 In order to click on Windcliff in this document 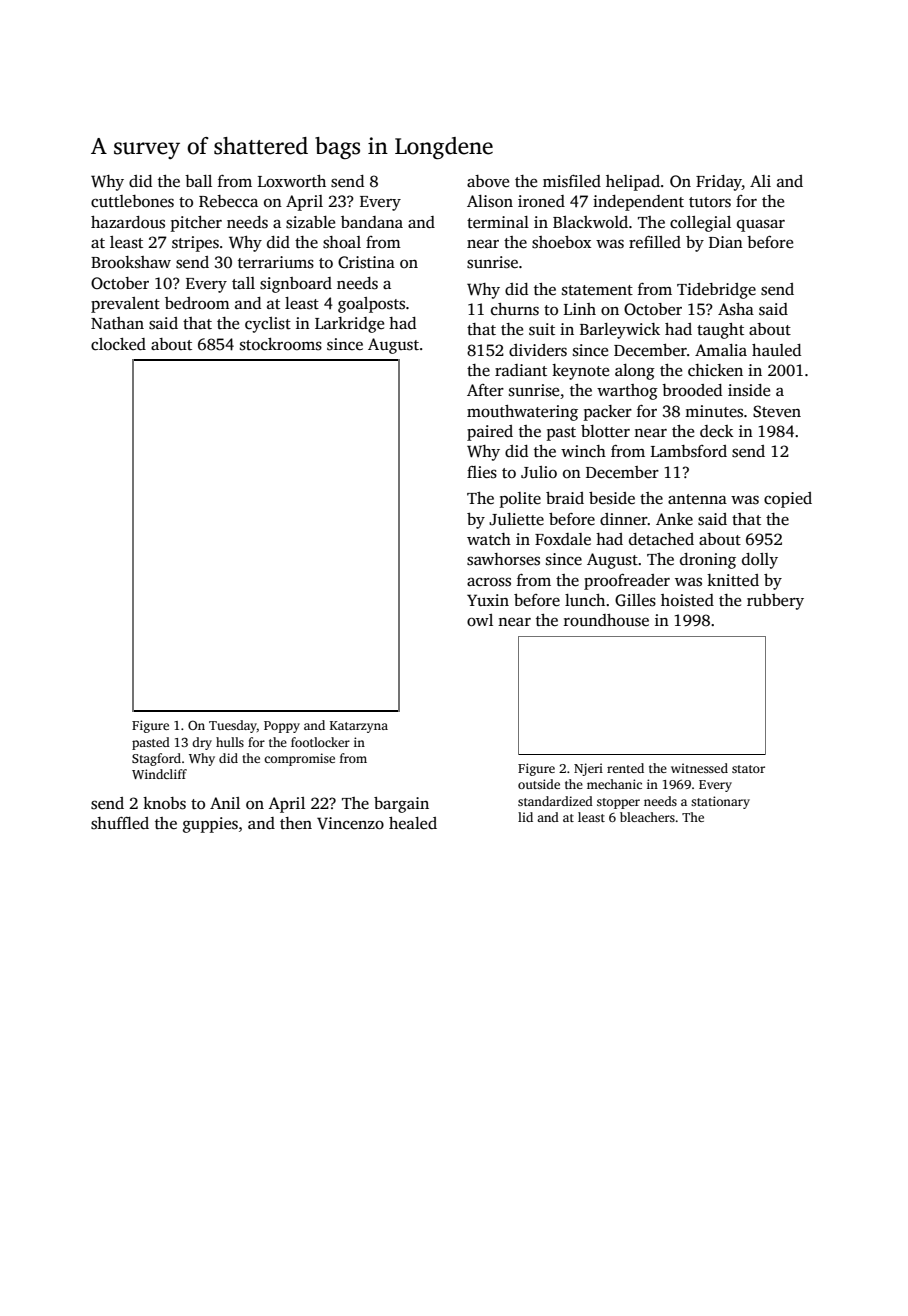, I will do `click(159, 774)`.
